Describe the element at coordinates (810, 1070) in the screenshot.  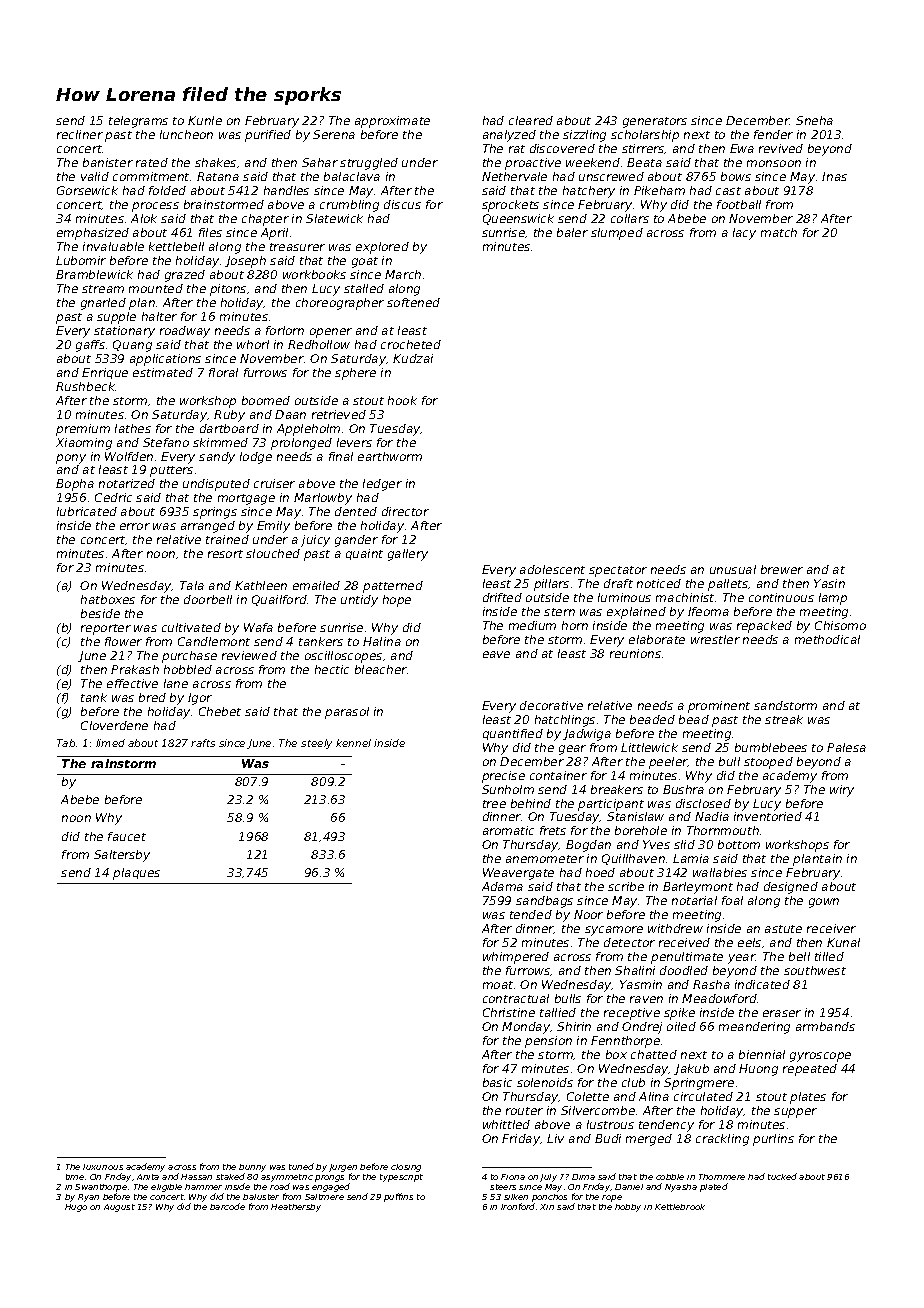
I see `repeated` at that location.
